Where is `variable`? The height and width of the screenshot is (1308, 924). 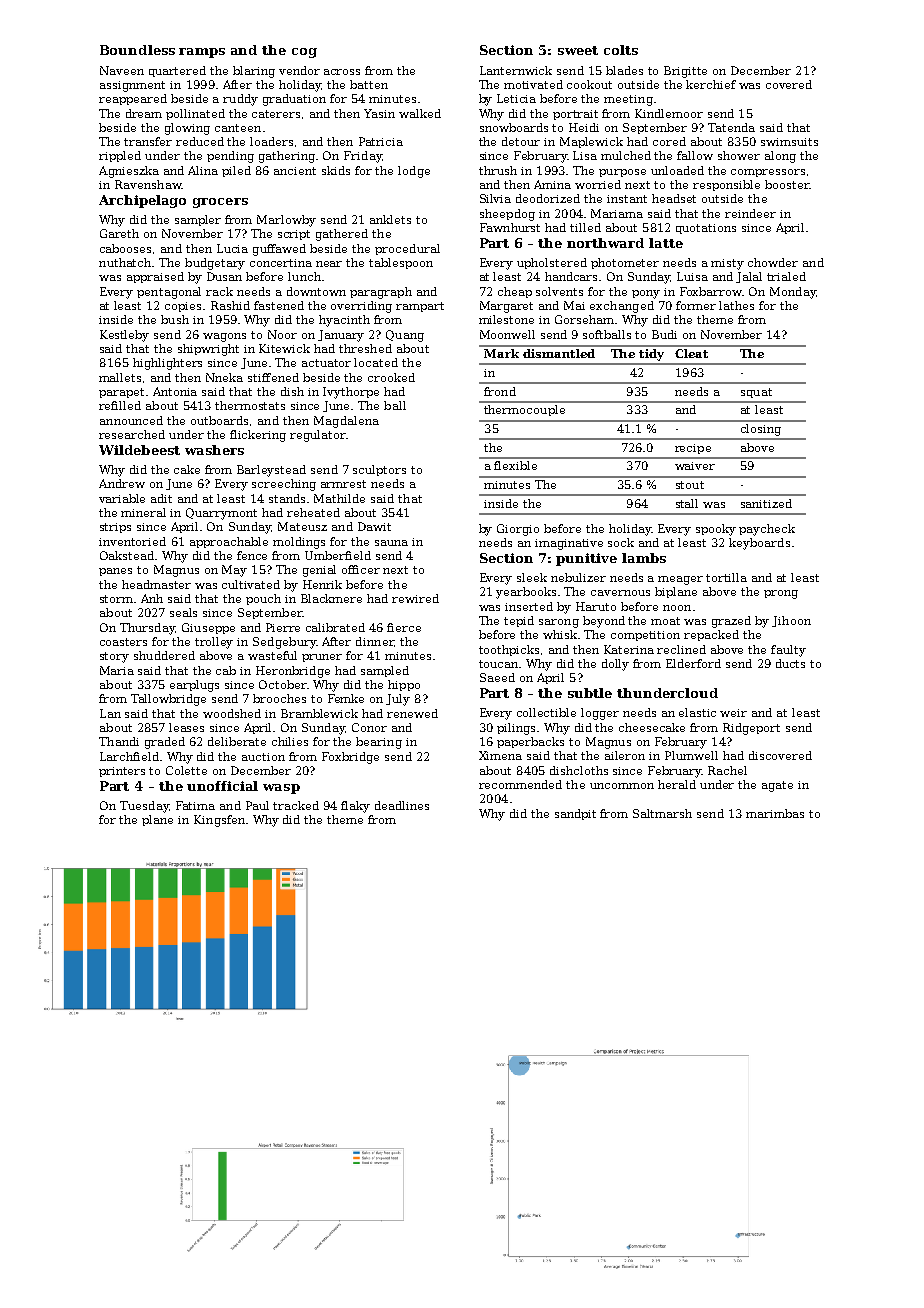 variable is located at coordinates (122, 498).
